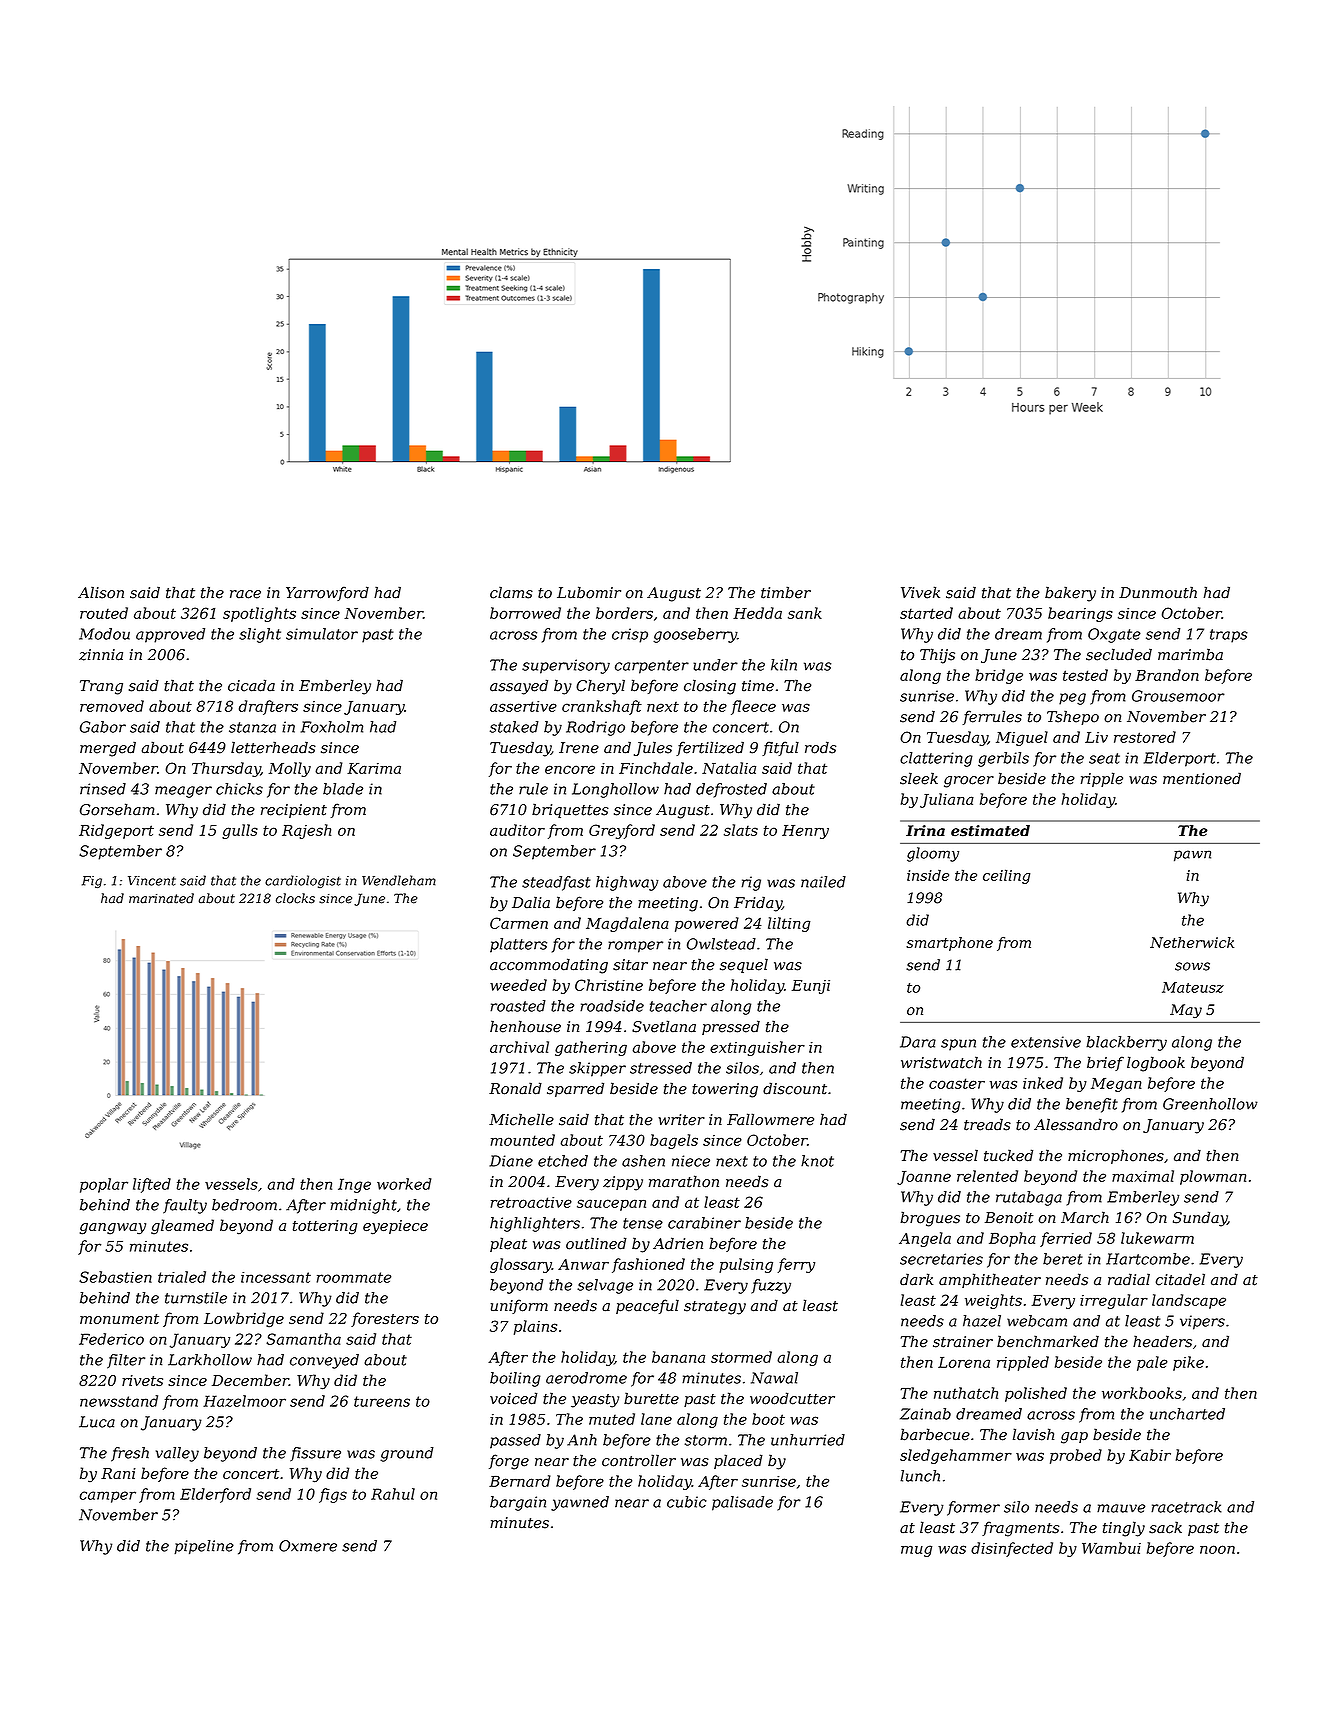  What do you see at coordinates (1114, 635) in the screenshot?
I see `Oxgate` at bounding box center [1114, 635].
